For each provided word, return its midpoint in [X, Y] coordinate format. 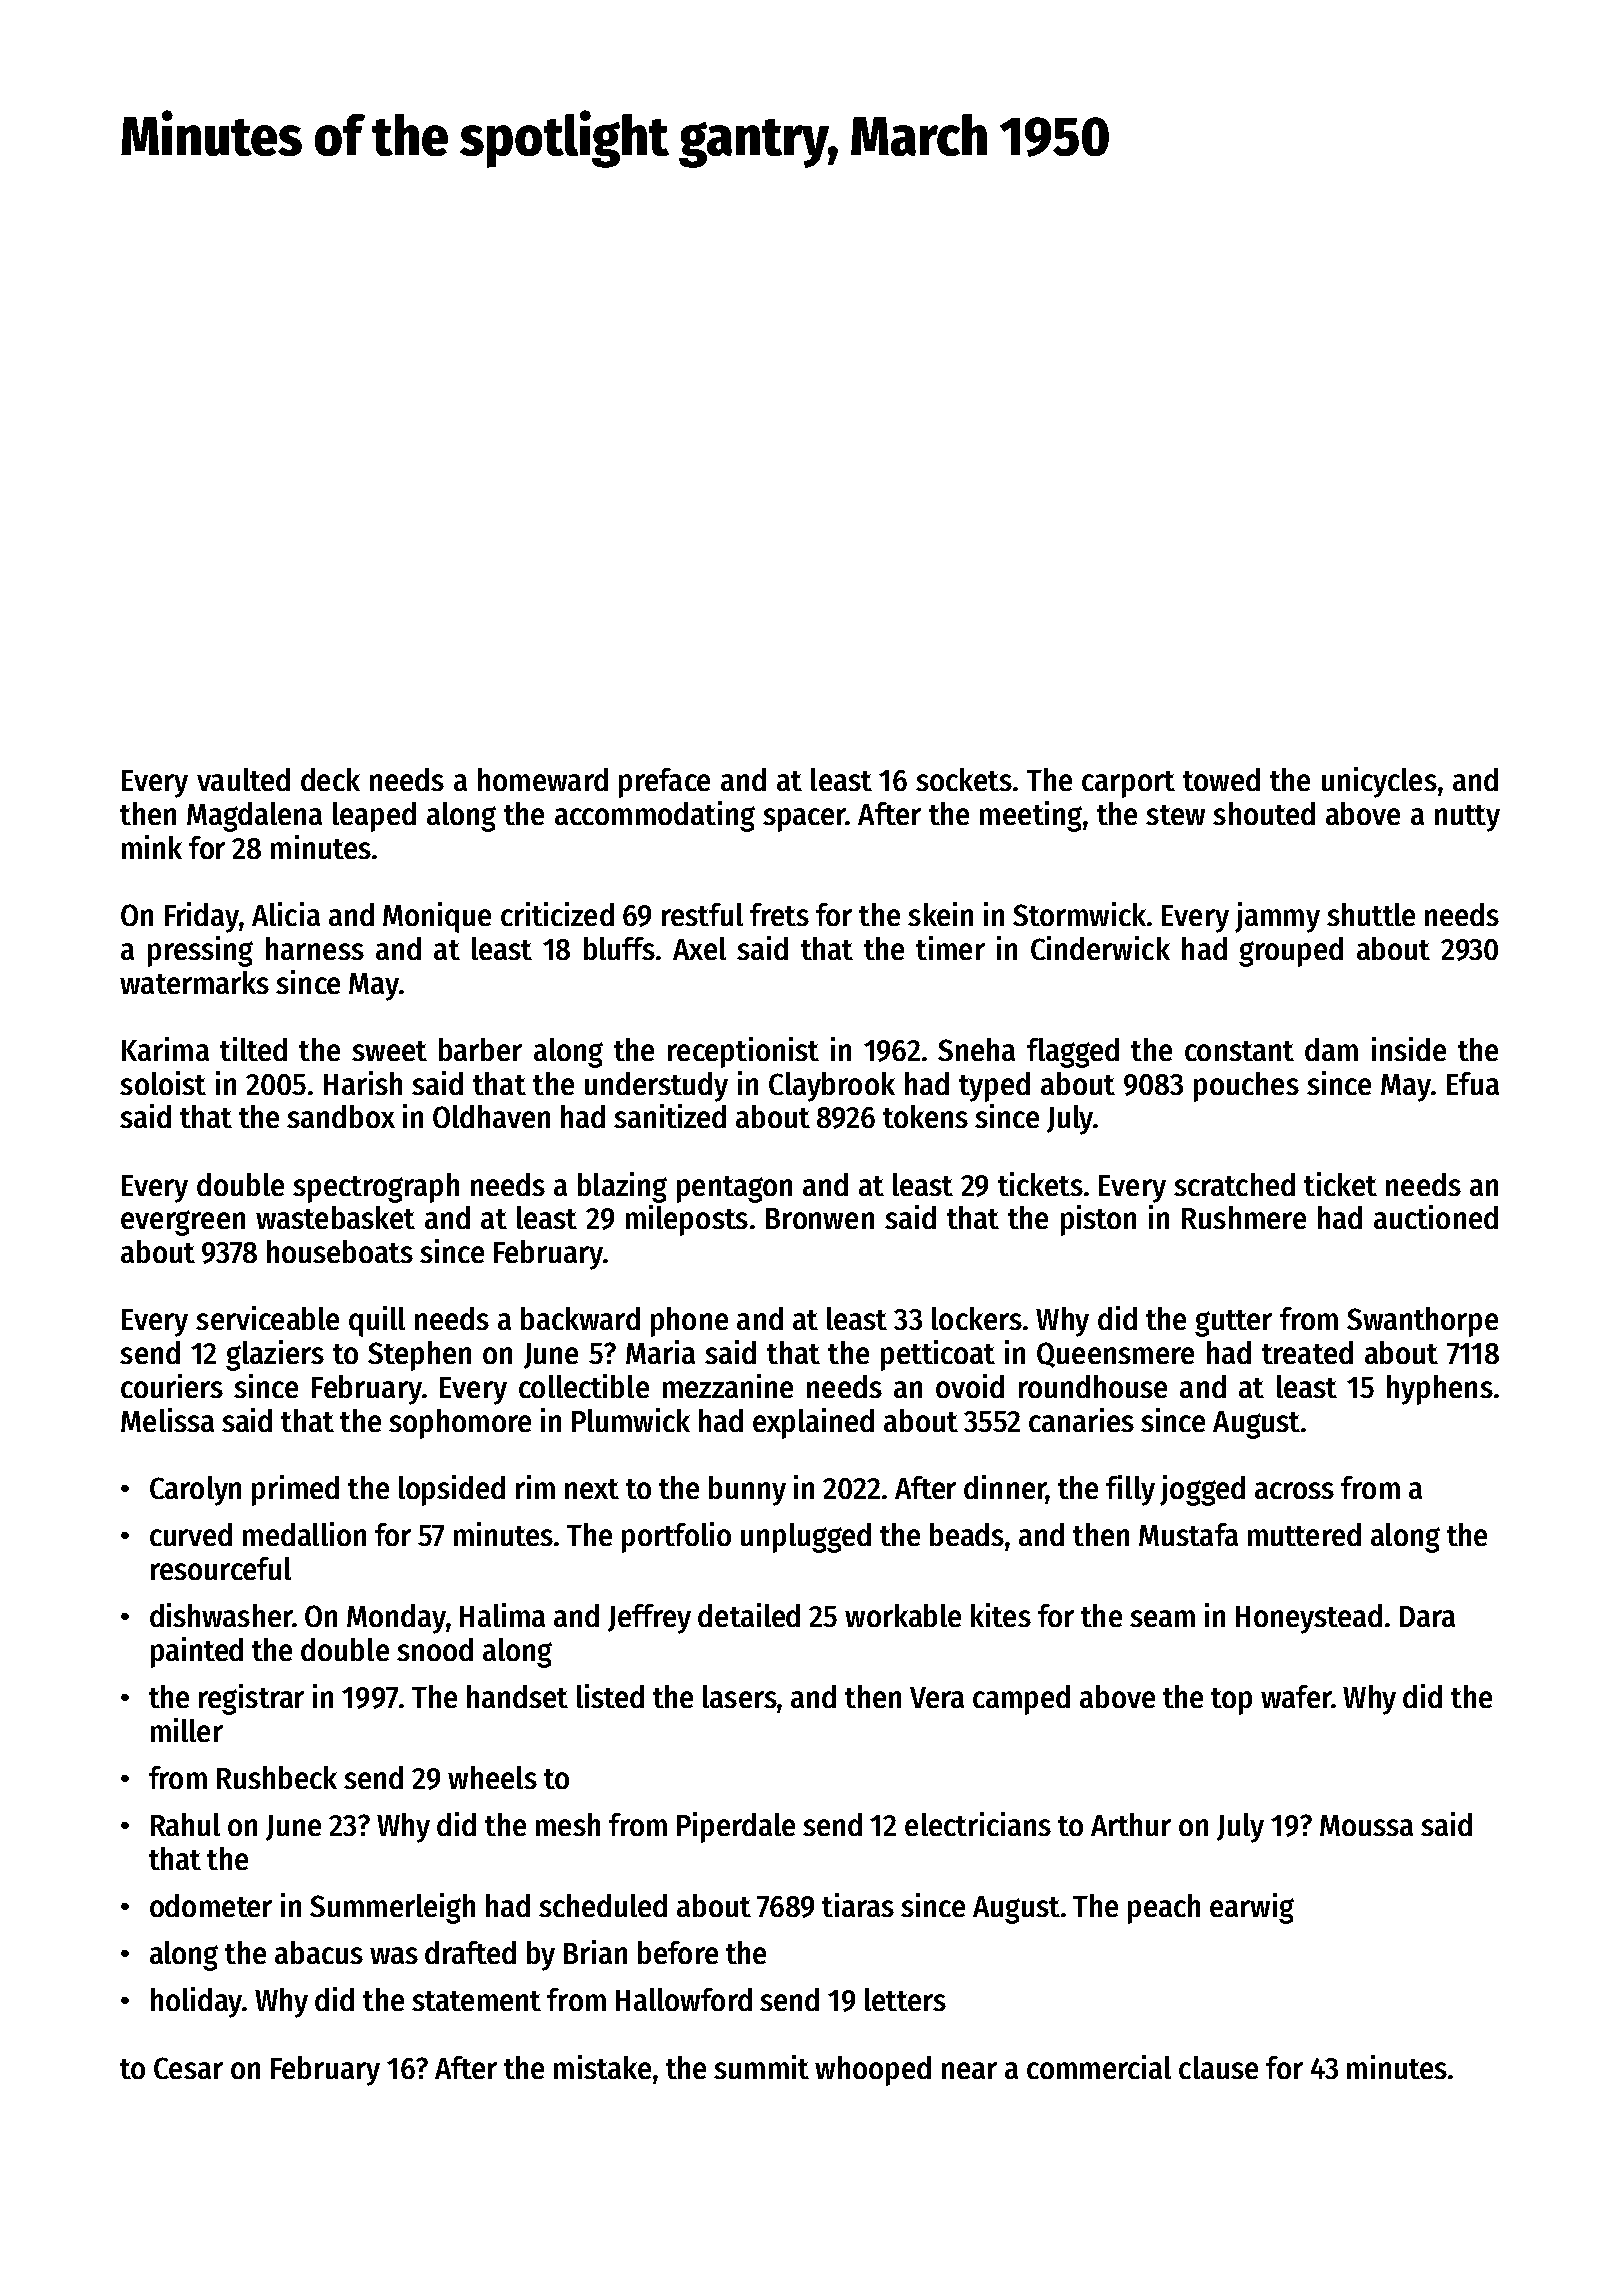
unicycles [1379, 782]
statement [476, 2001]
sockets [964, 779]
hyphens [1440, 1390]
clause [1218, 2067]
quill [377, 1321]
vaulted [243, 779]
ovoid [970, 1386]
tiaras [858, 1905]
